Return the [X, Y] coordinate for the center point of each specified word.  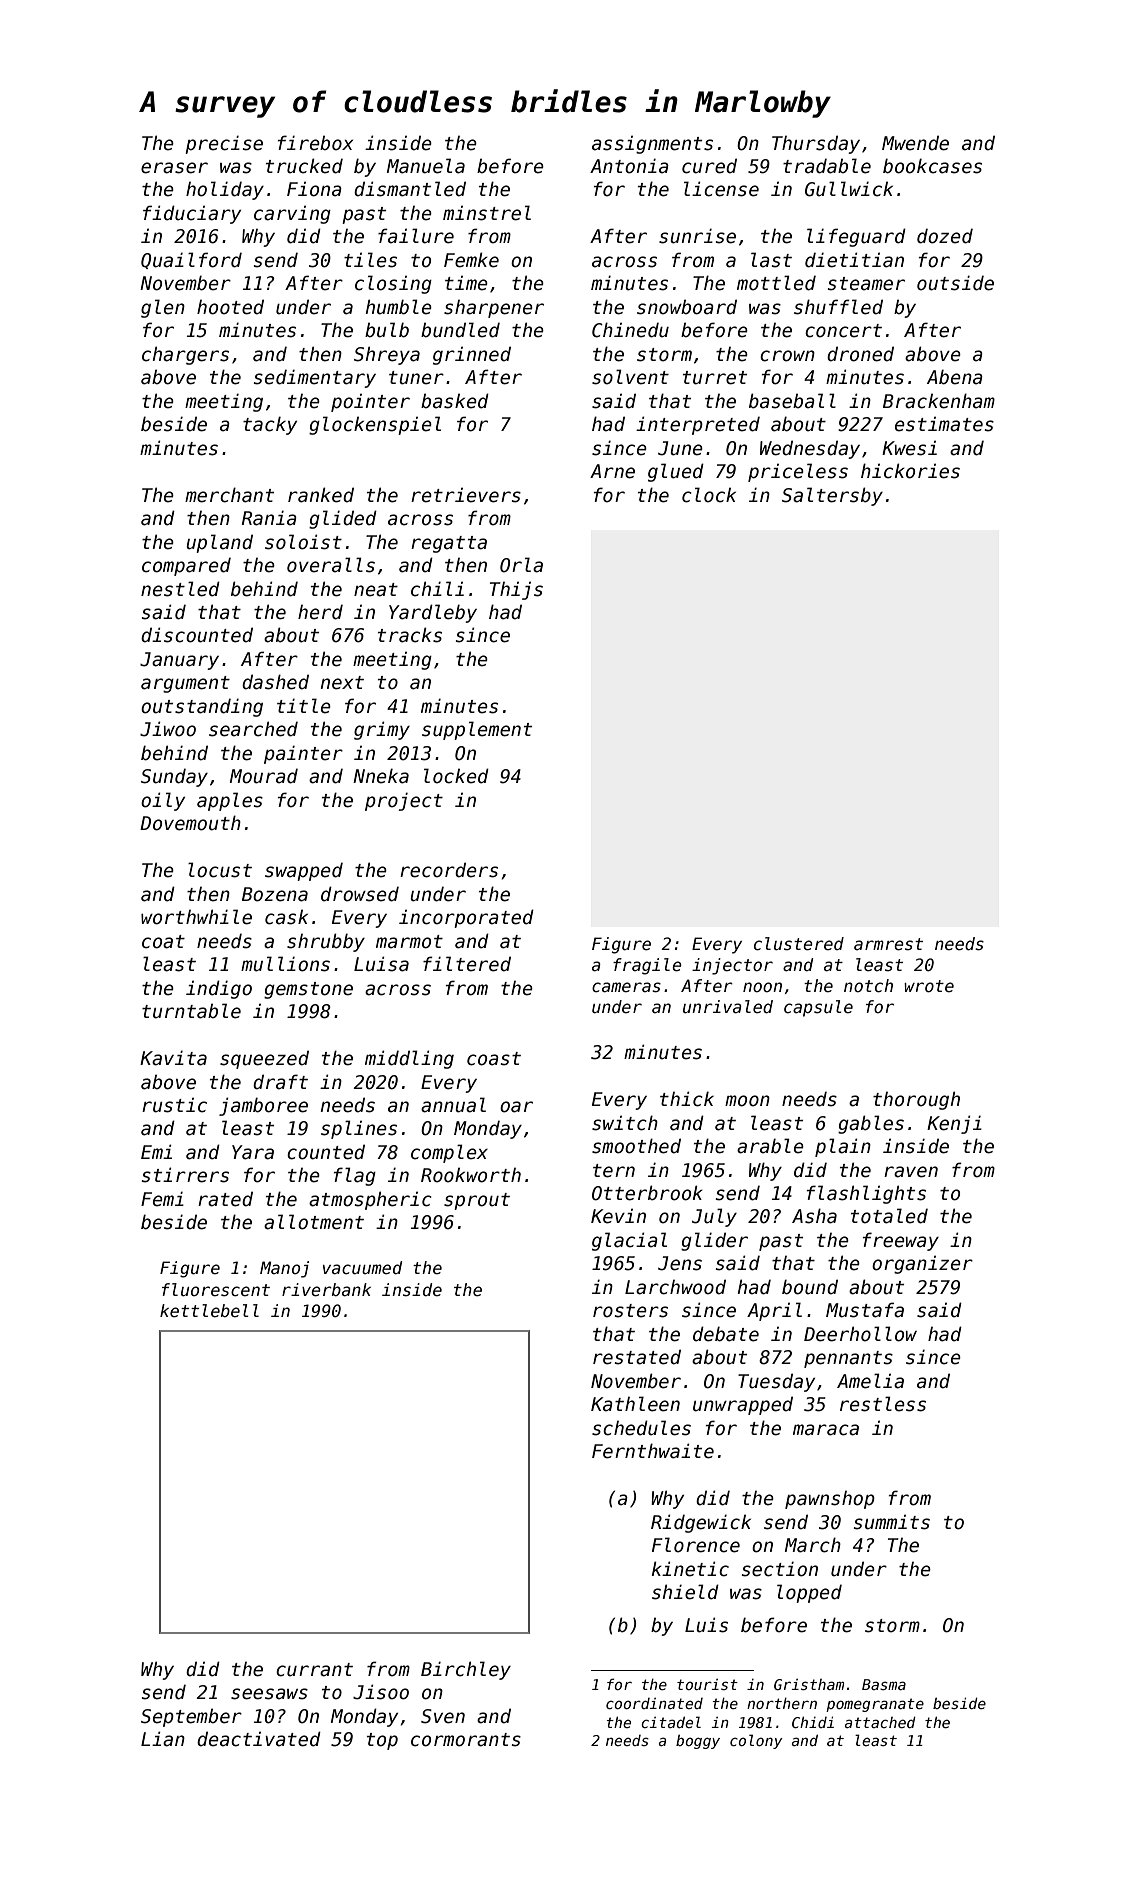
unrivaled [728, 1007]
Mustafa [865, 1310]
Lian [163, 1739]
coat [163, 942]
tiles [370, 260]
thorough [916, 1100]
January [179, 661]
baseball [792, 401]
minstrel [487, 213]
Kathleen [635, 1404]
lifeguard [856, 237]
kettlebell [209, 1311]
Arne [612, 471]
